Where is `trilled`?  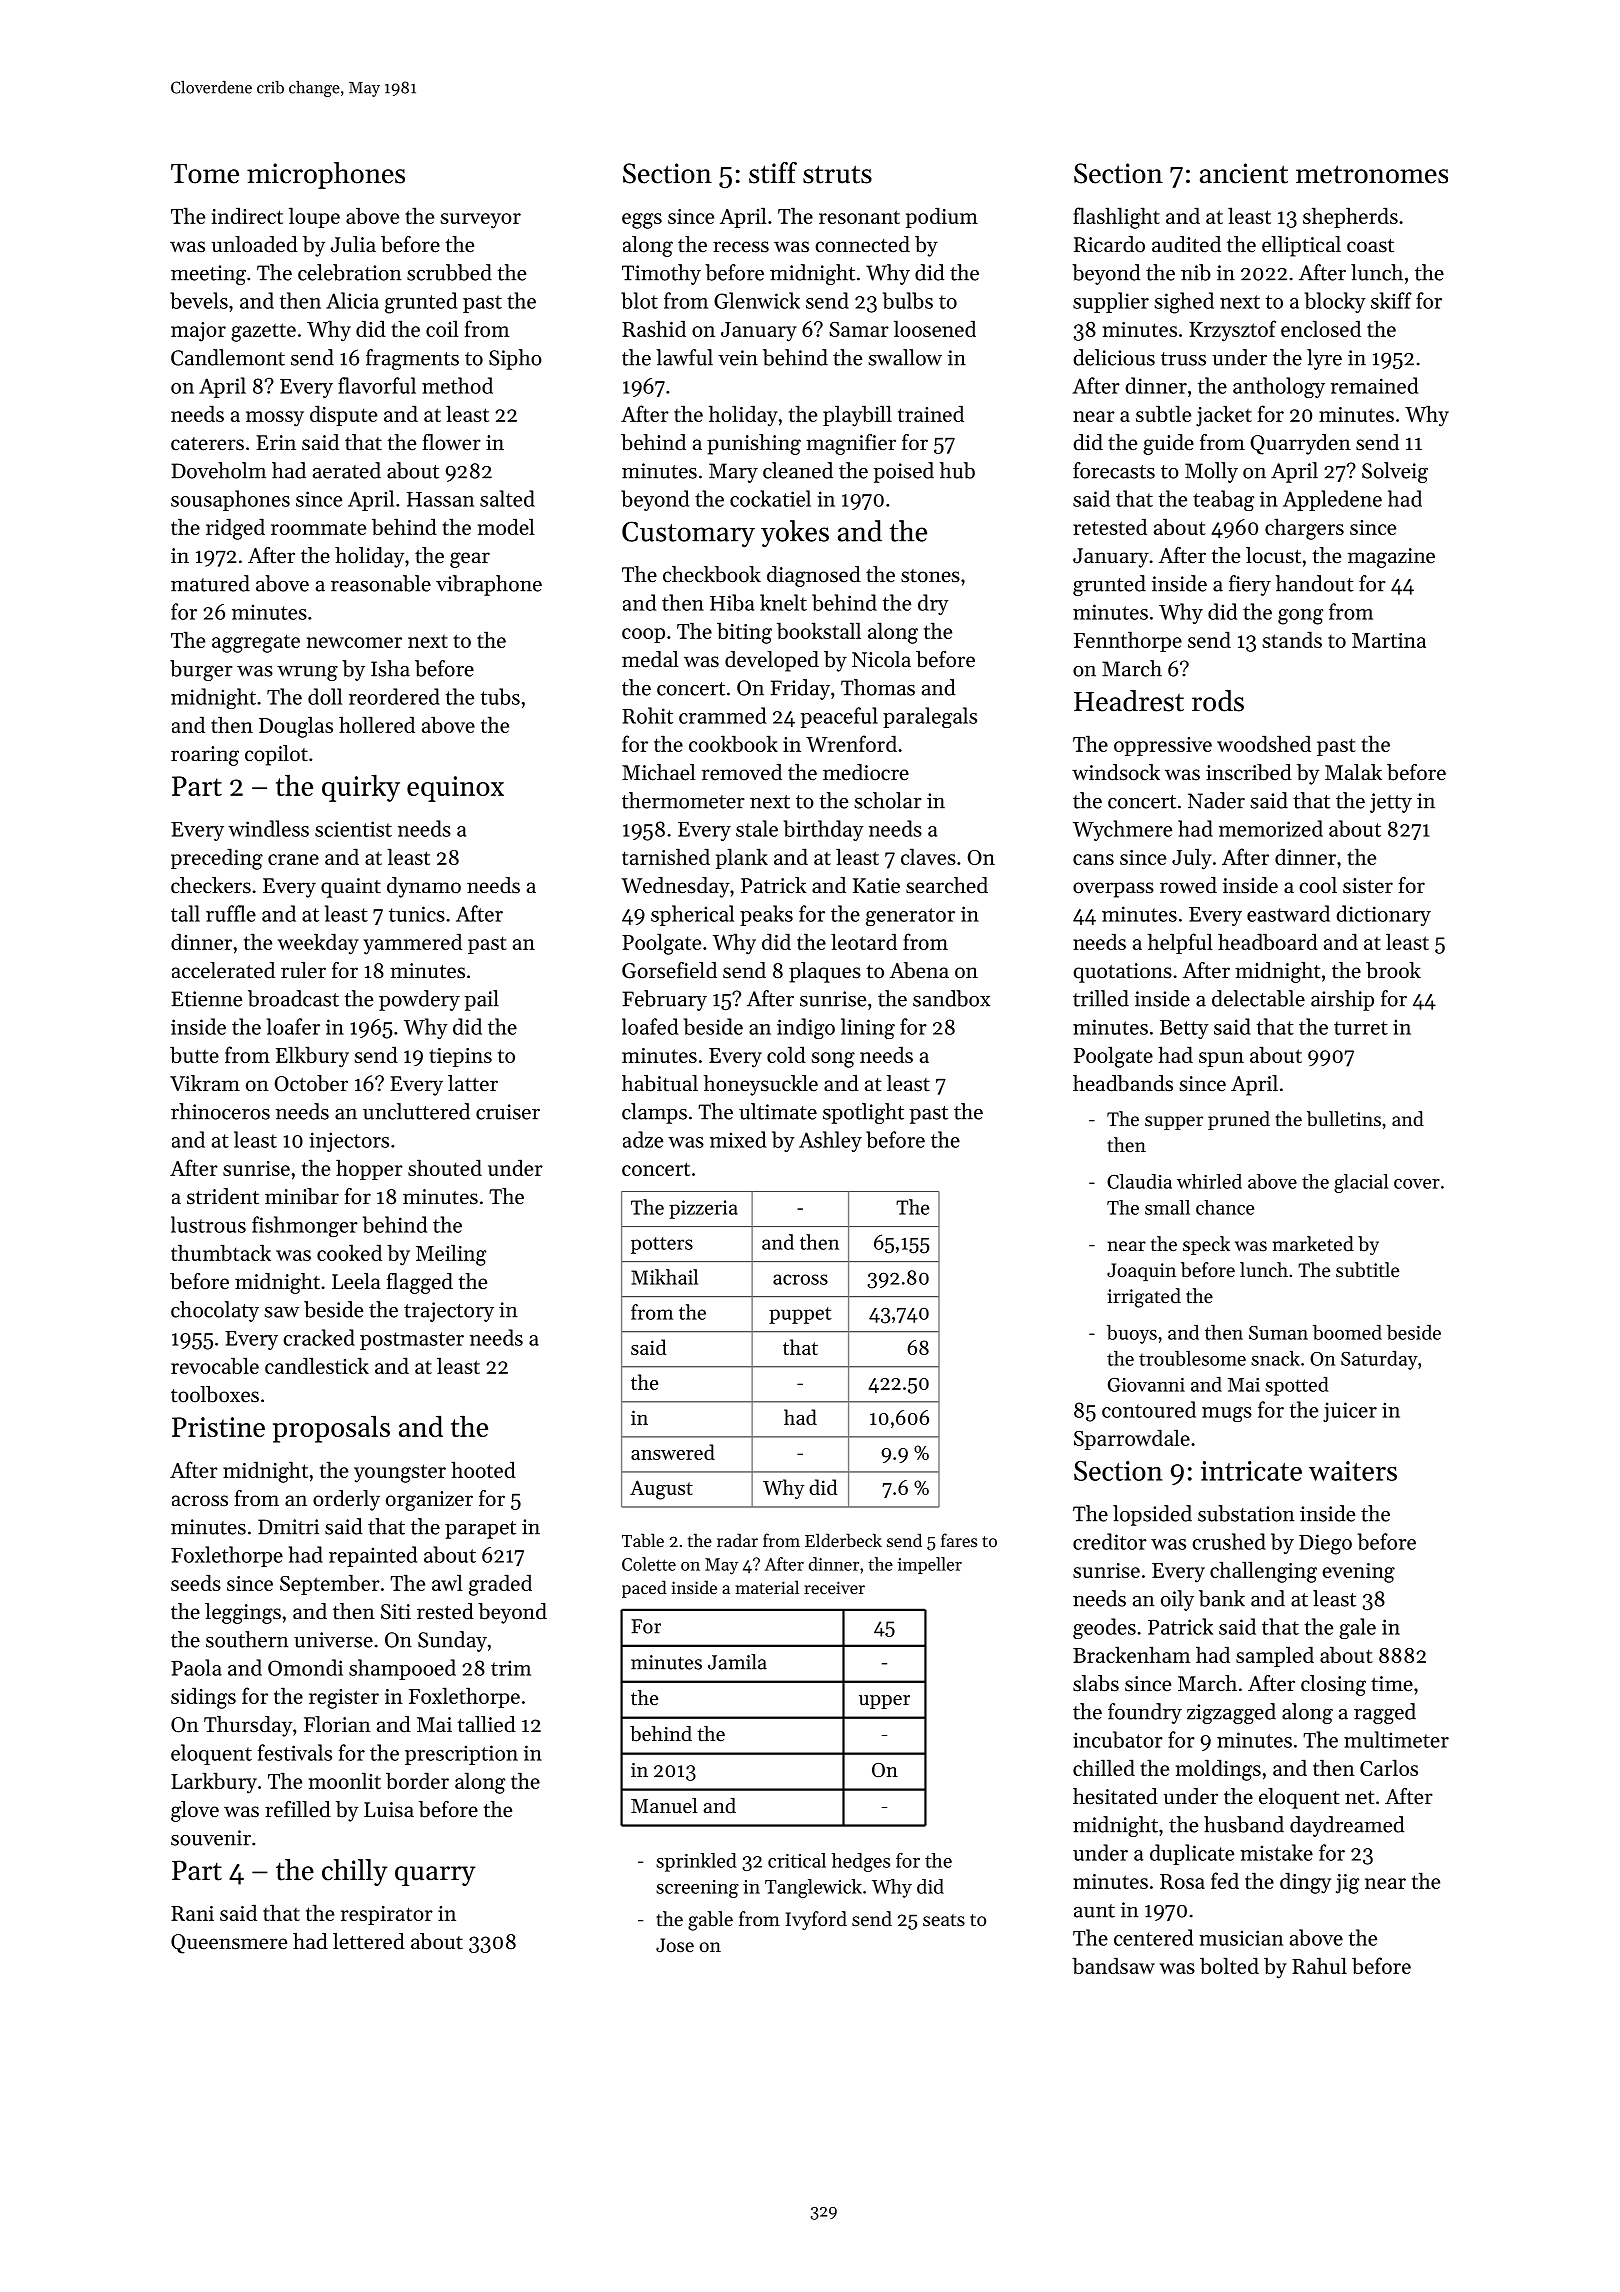
trilled is located at coordinates (1101, 998).
